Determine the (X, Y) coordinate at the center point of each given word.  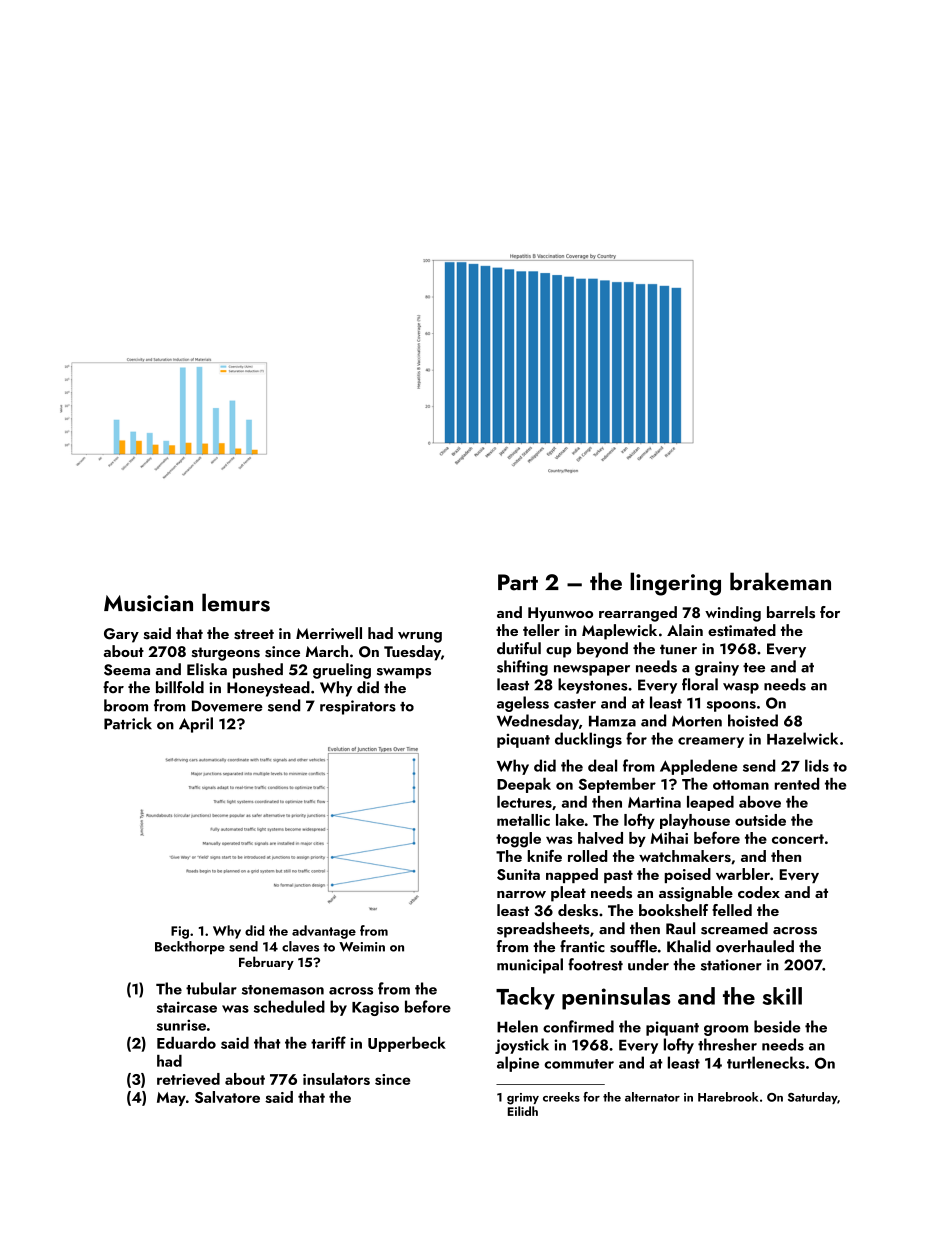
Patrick (128, 723)
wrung (420, 637)
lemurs (236, 602)
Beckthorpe (190, 948)
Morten (697, 721)
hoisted (753, 720)
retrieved (188, 1079)
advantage (324, 932)
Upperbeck (407, 1044)
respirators (358, 707)
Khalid (689, 946)
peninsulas (616, 998)
